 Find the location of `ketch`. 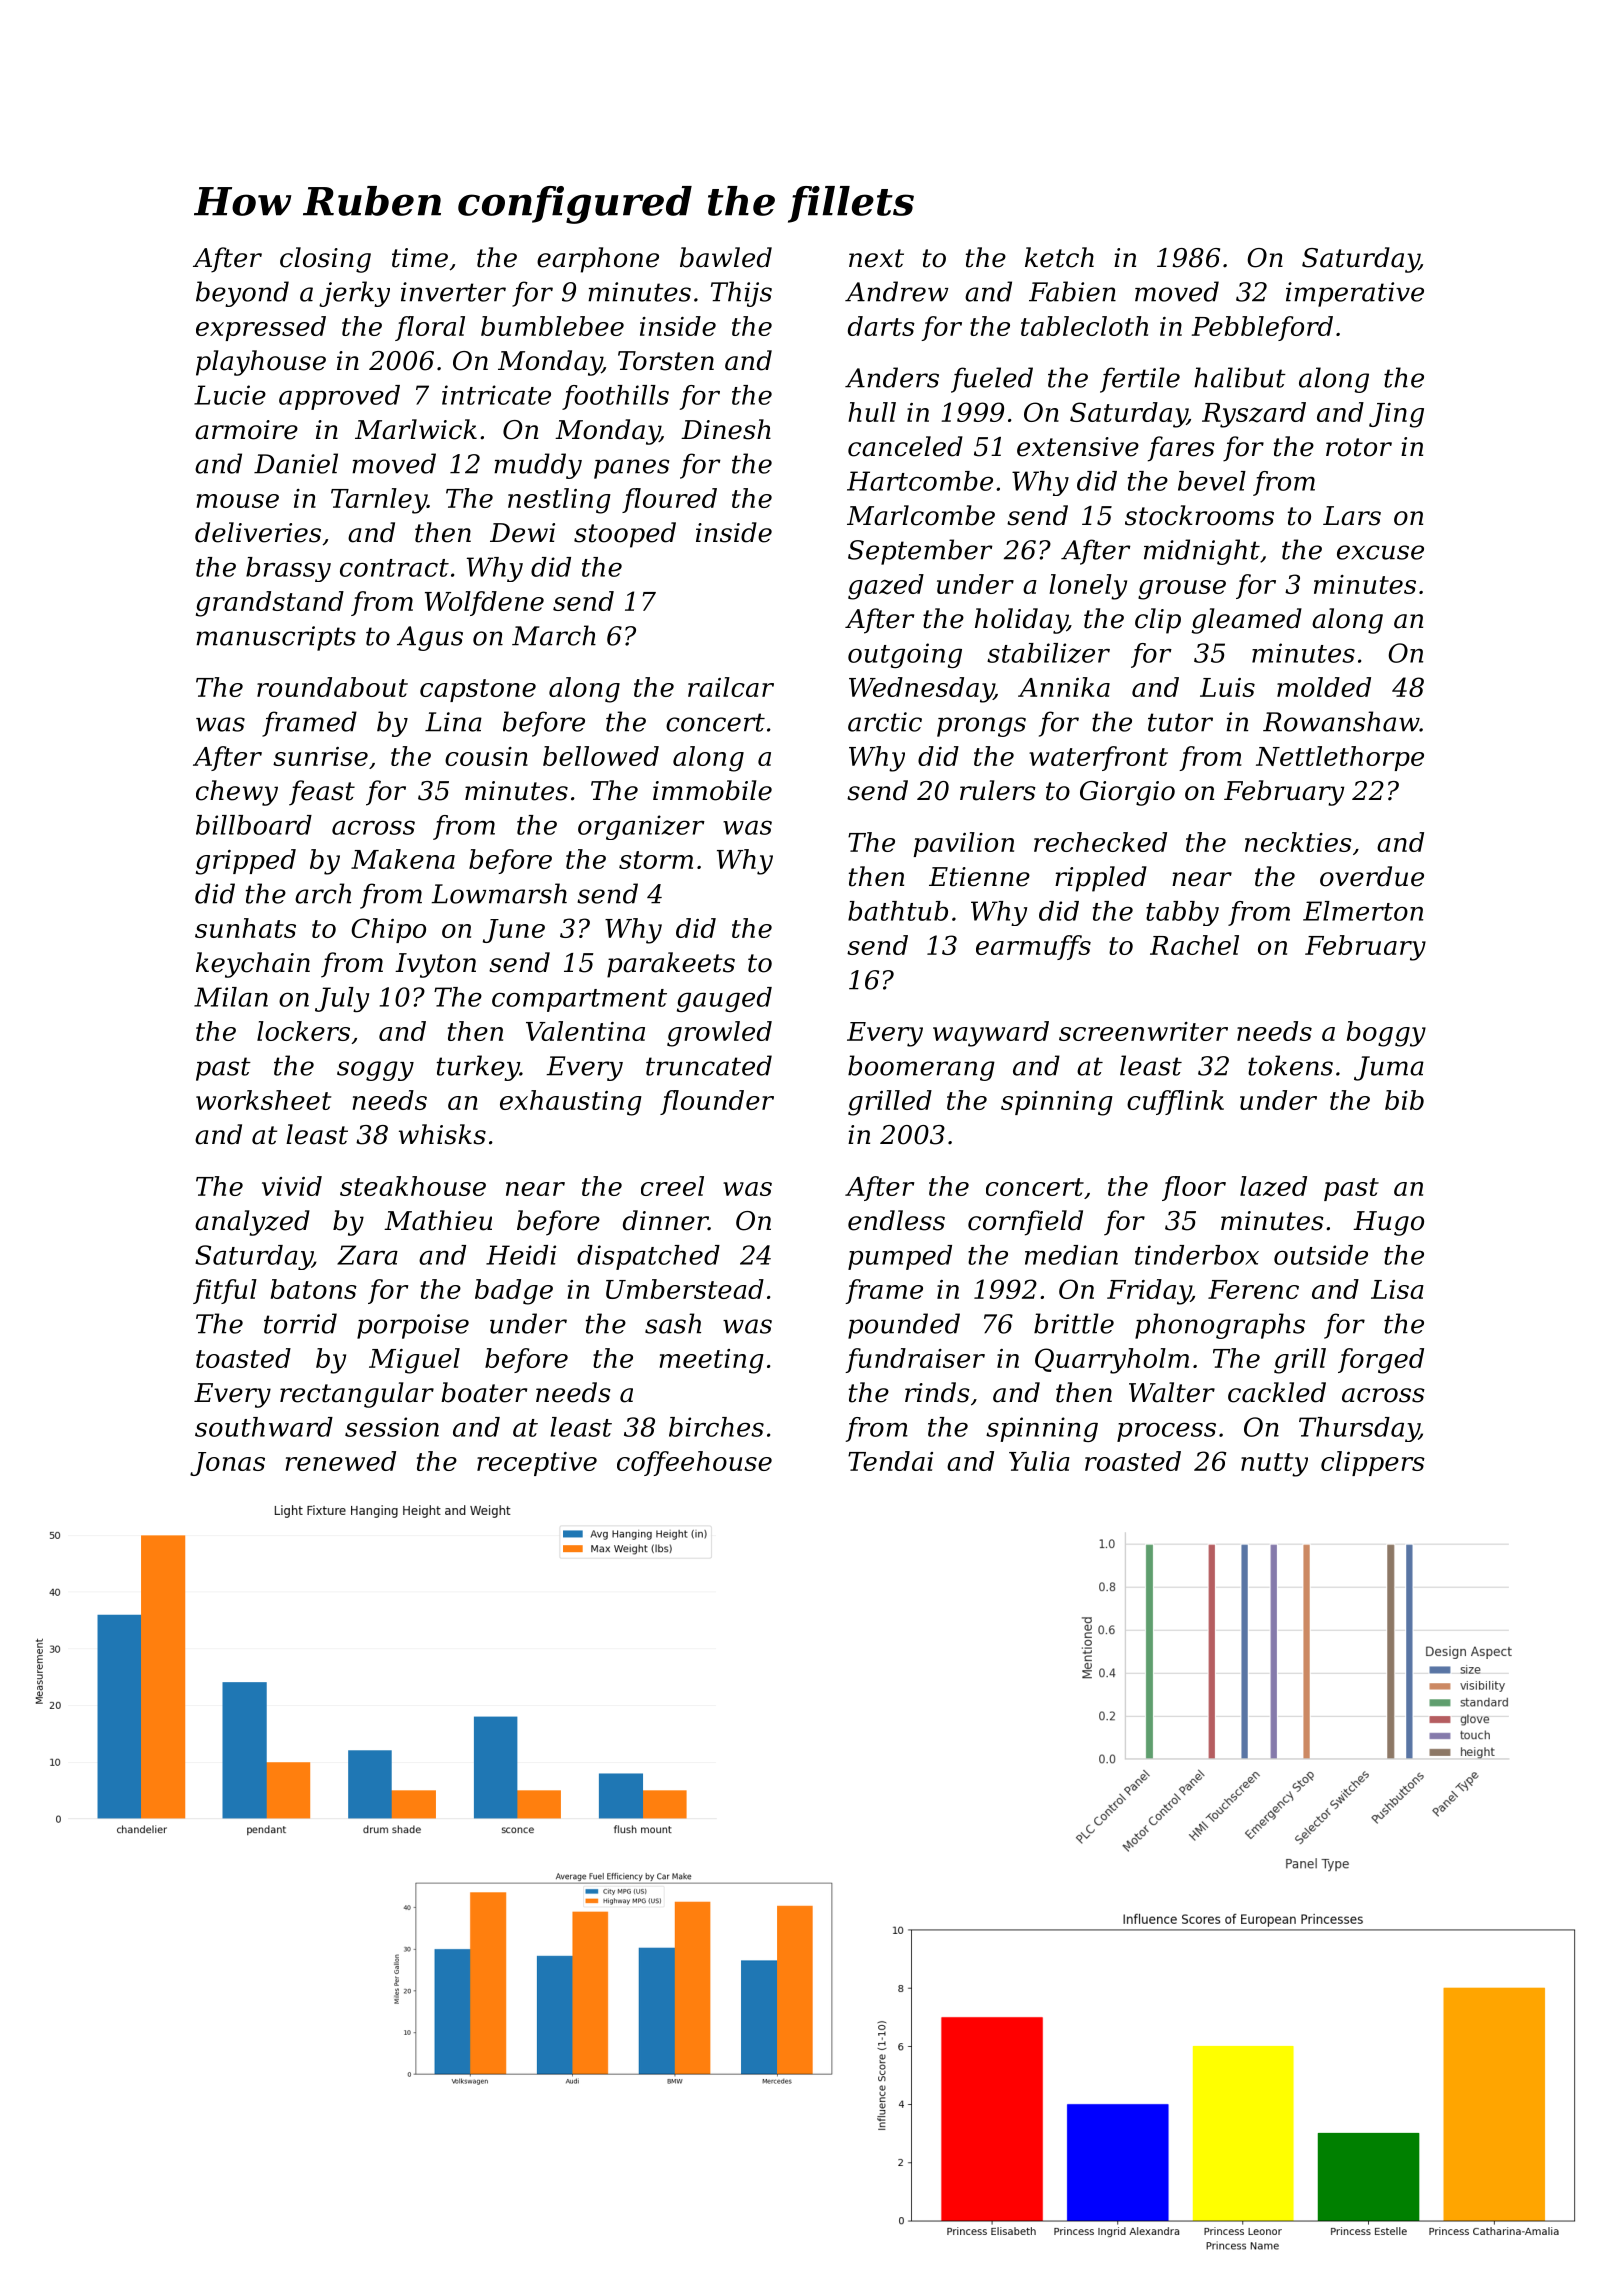

ketch is located at coordinates (1059, 257).
